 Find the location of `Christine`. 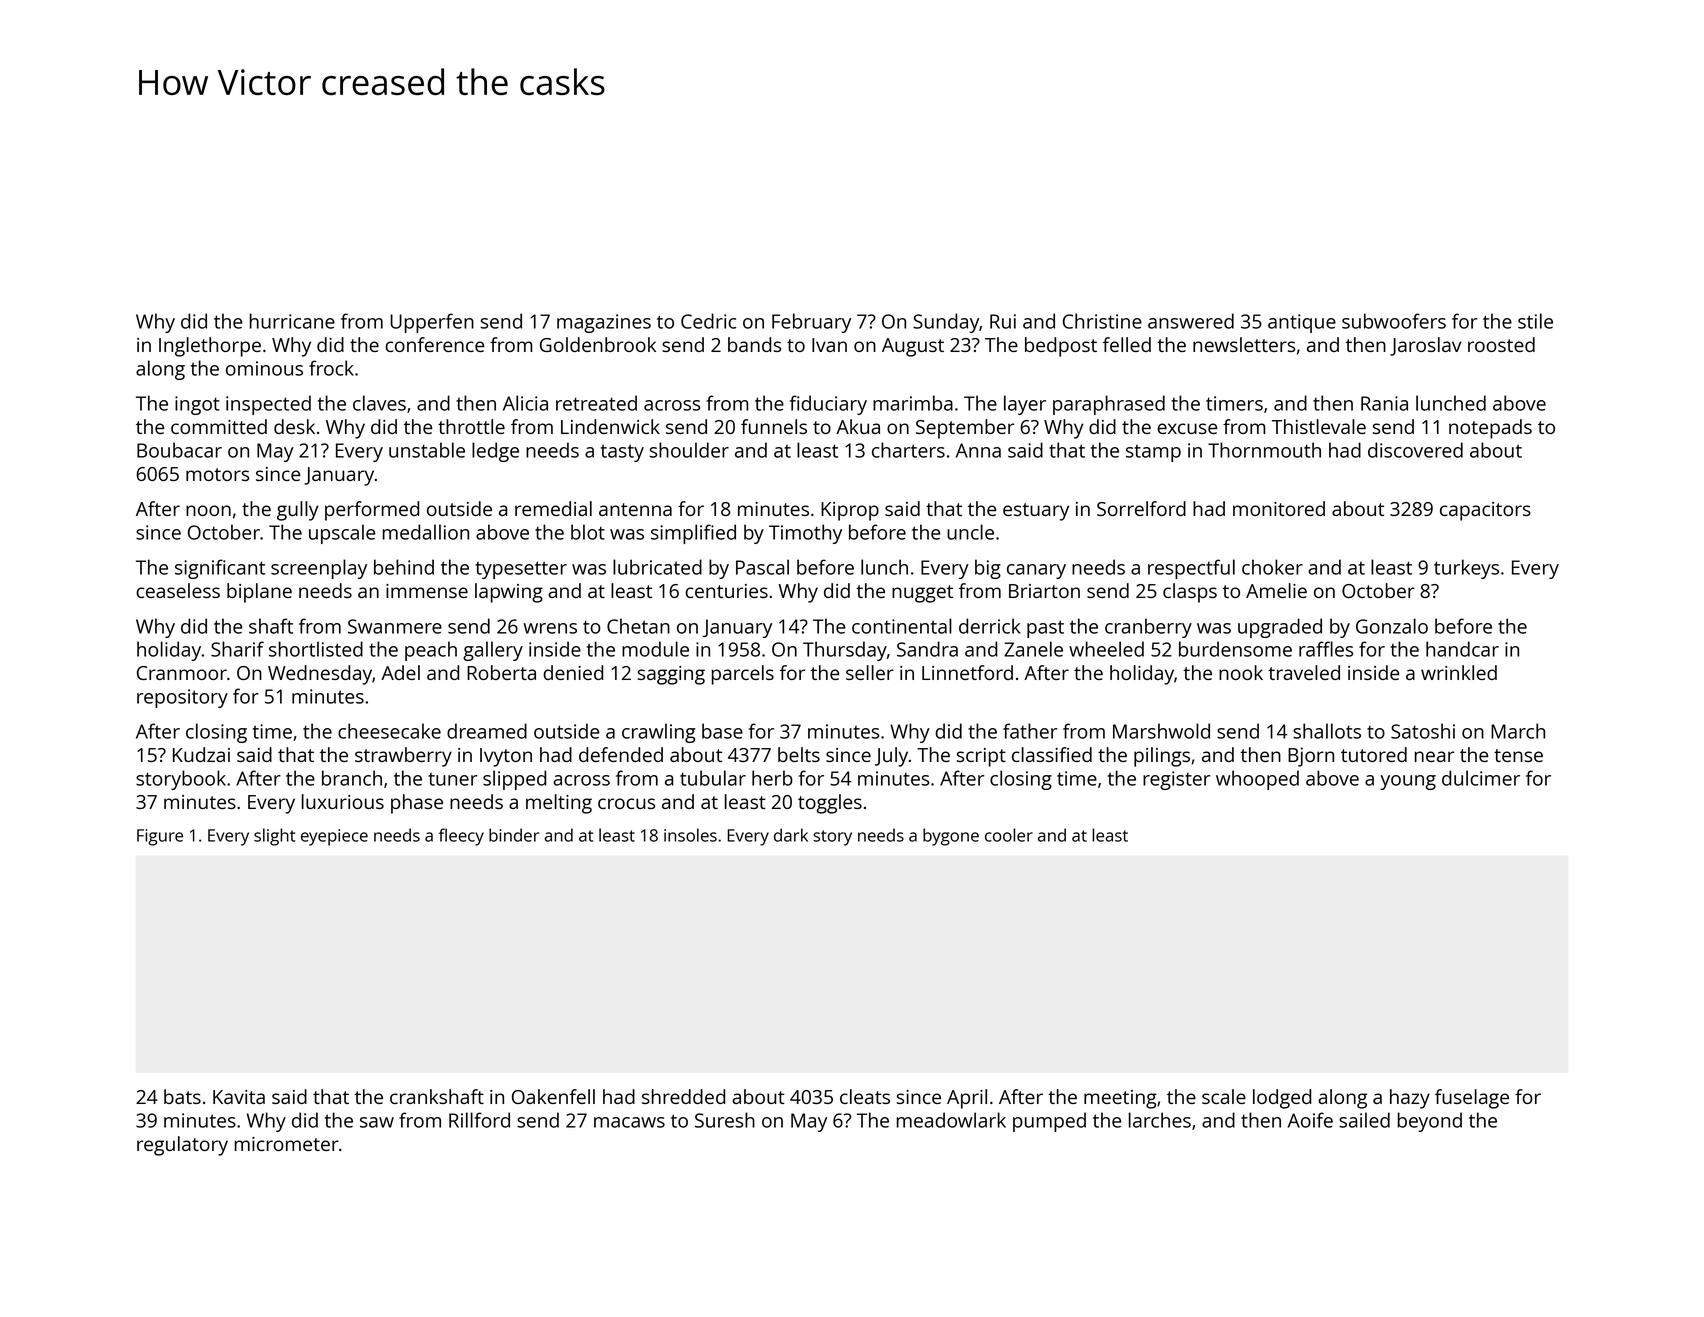

Christine is located at coordinates (1102, 321).
